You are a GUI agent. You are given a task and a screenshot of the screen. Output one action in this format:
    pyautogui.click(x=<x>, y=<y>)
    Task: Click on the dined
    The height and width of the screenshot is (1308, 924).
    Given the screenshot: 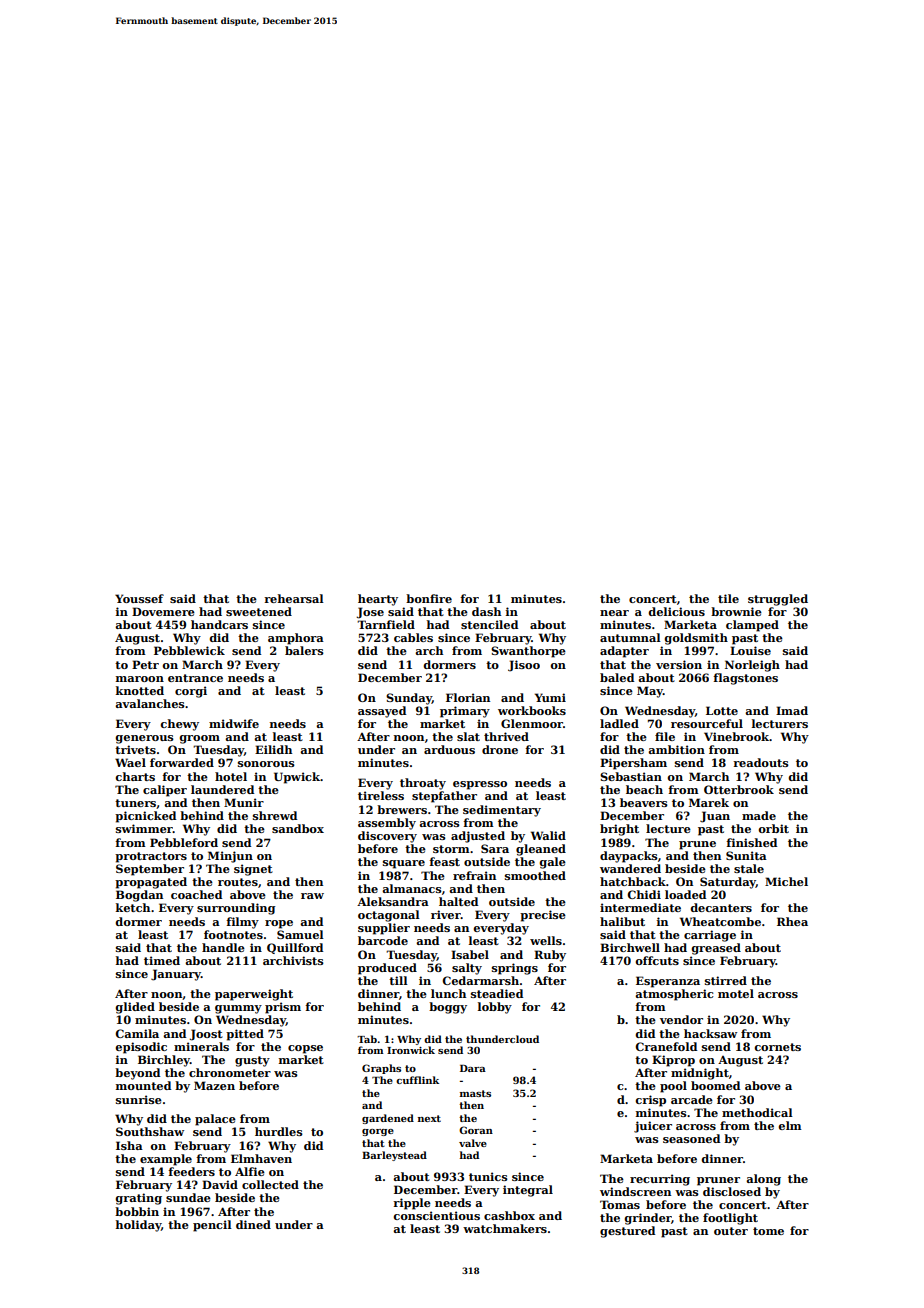 What is the action you would take?
    pyautogui.click(x=253, y=1224)
